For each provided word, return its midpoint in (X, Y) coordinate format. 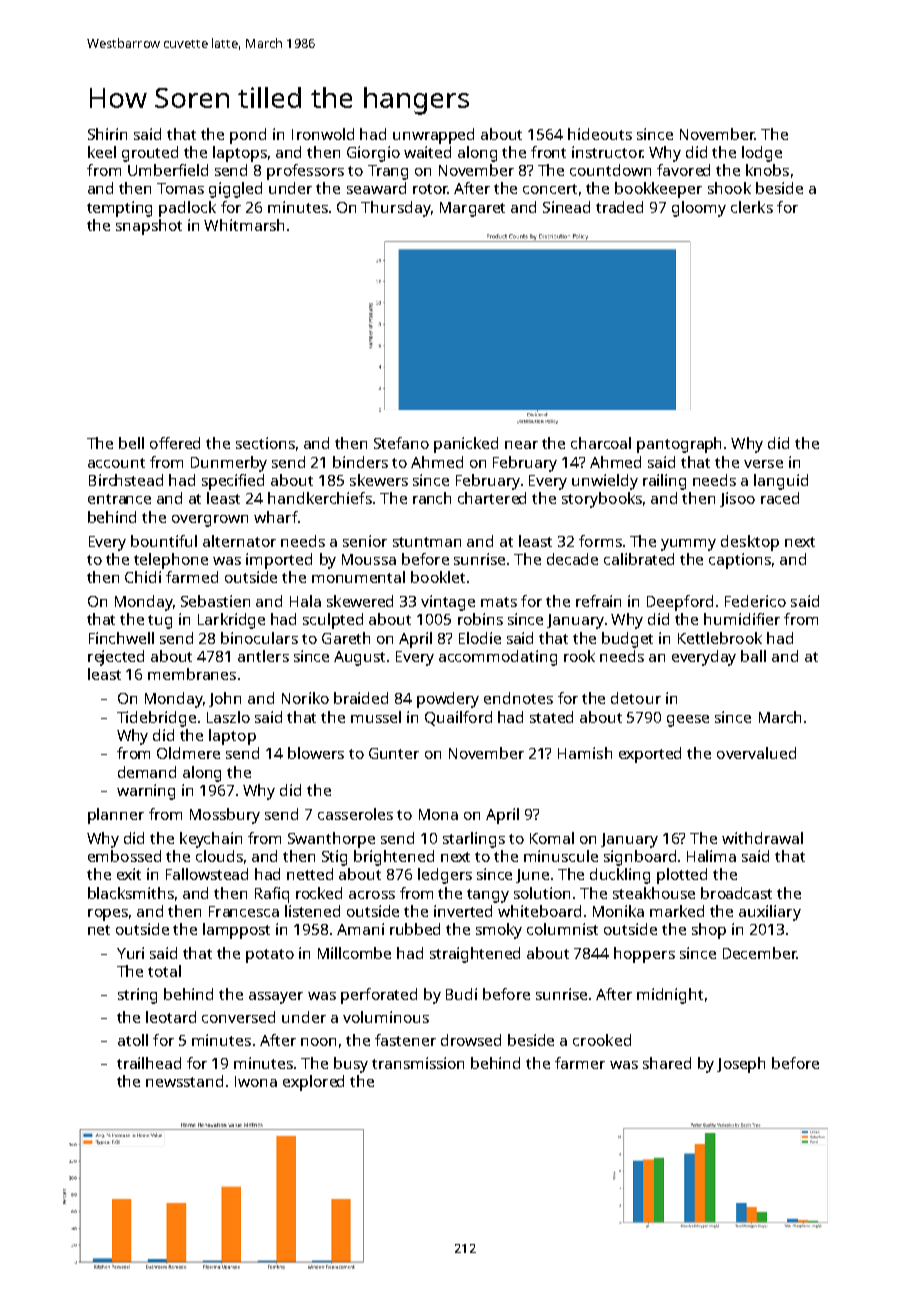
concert (550, 189)
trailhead (149, 1063)
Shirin (107, 134)
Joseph (741, 1065)
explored (313, 1083)
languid (781, 482)
